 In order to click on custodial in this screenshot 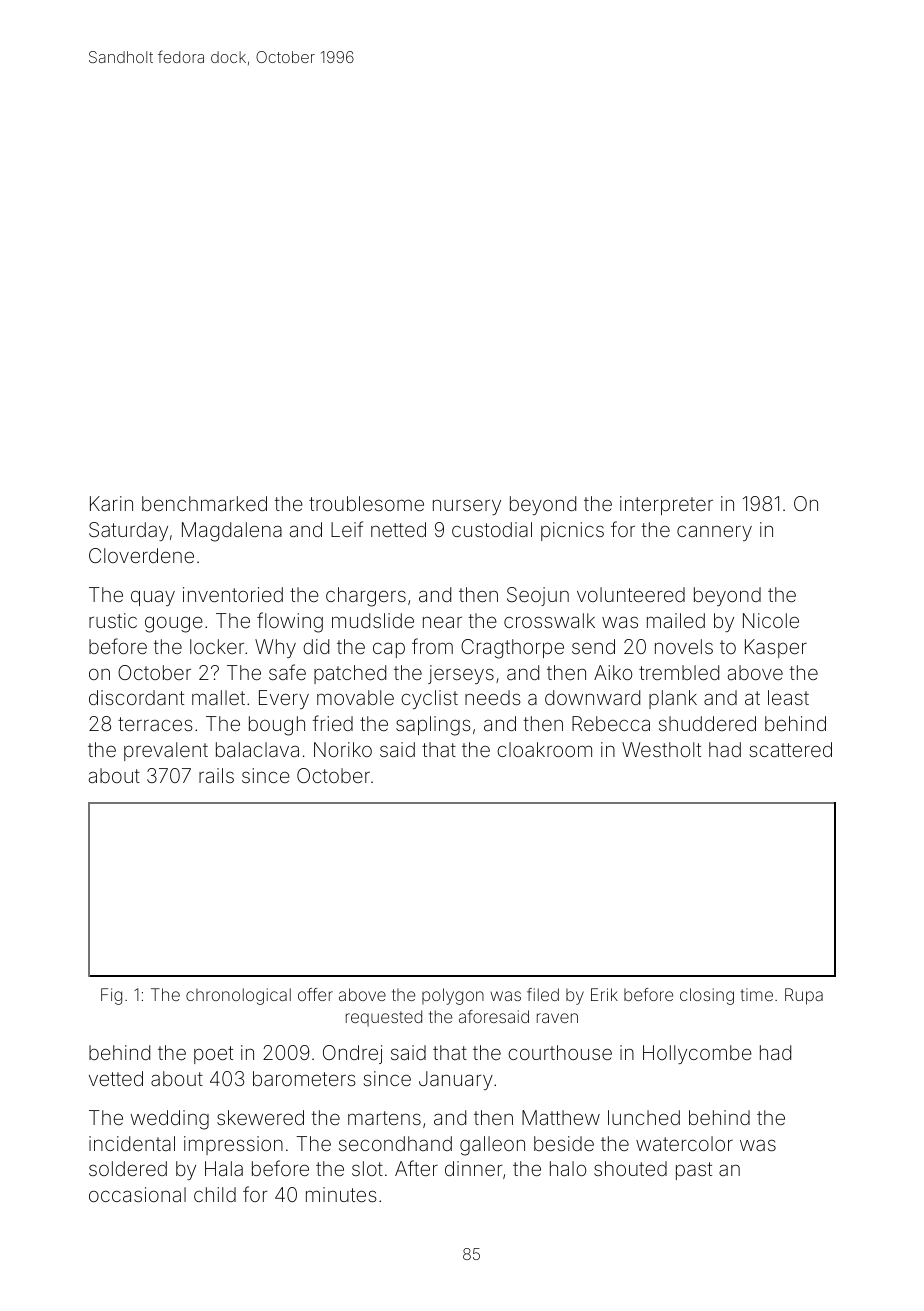, I will do `click(492, 529)`.
